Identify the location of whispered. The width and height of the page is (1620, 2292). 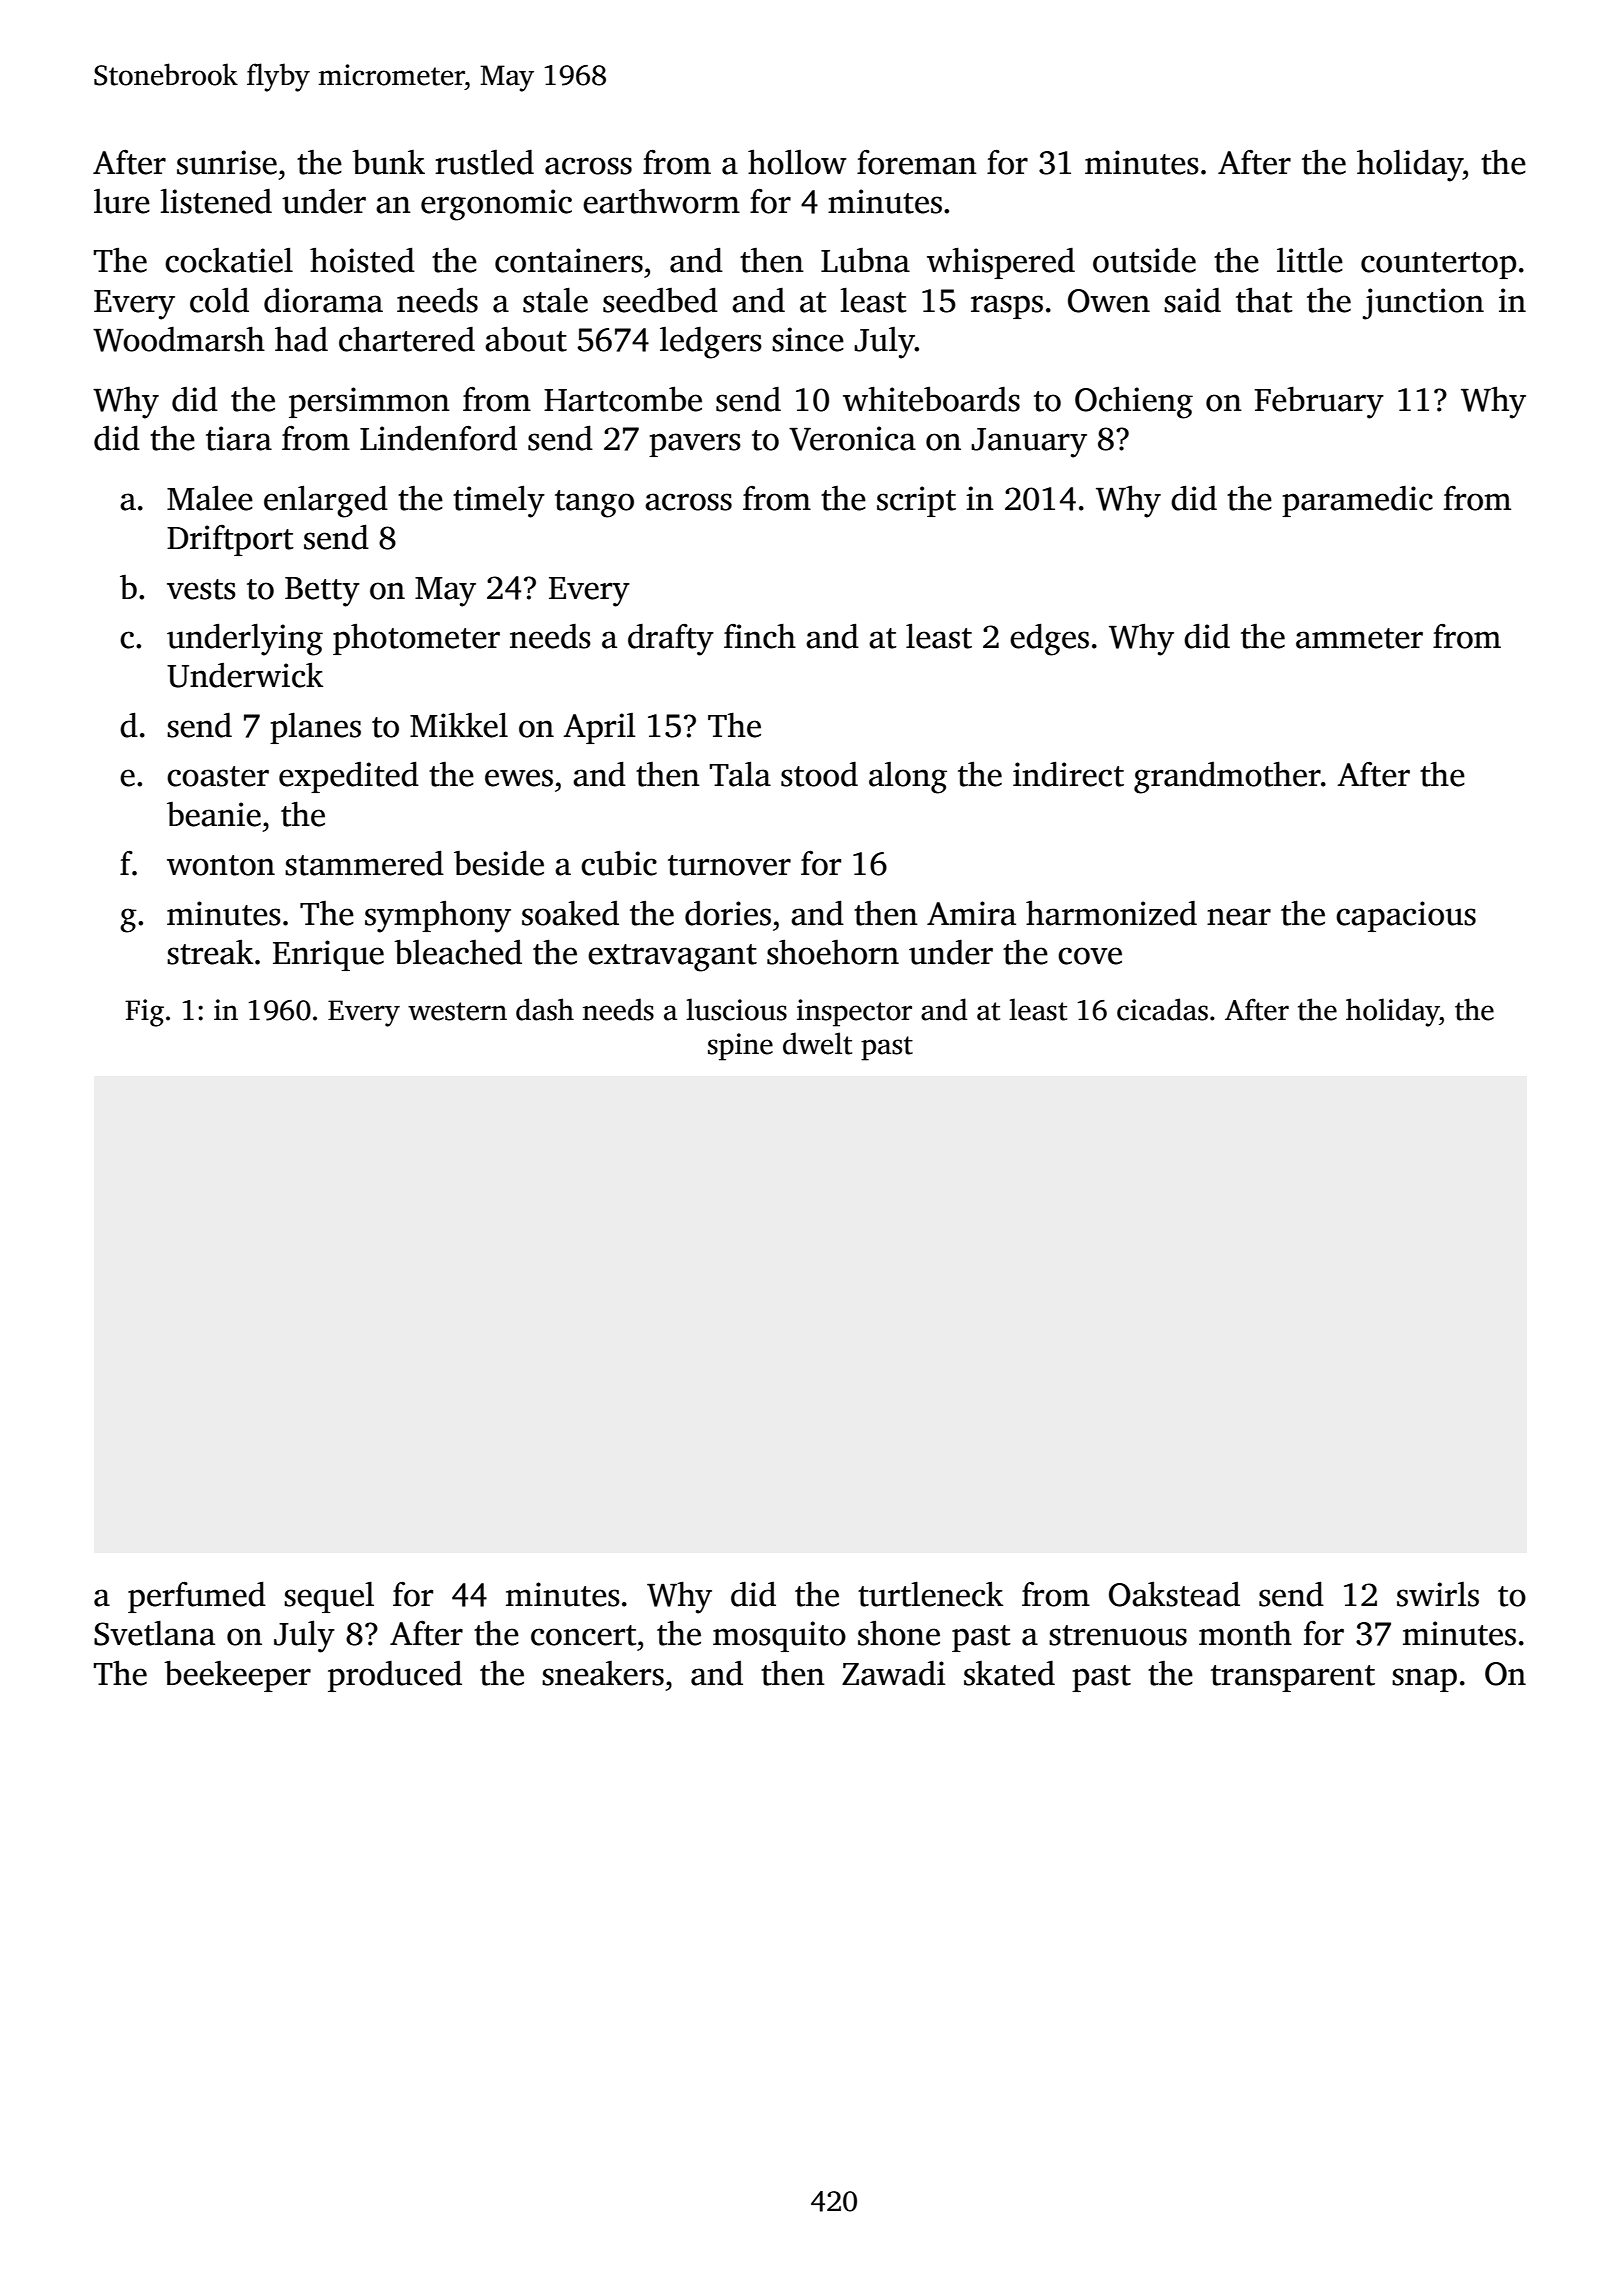
(1001, 263).
